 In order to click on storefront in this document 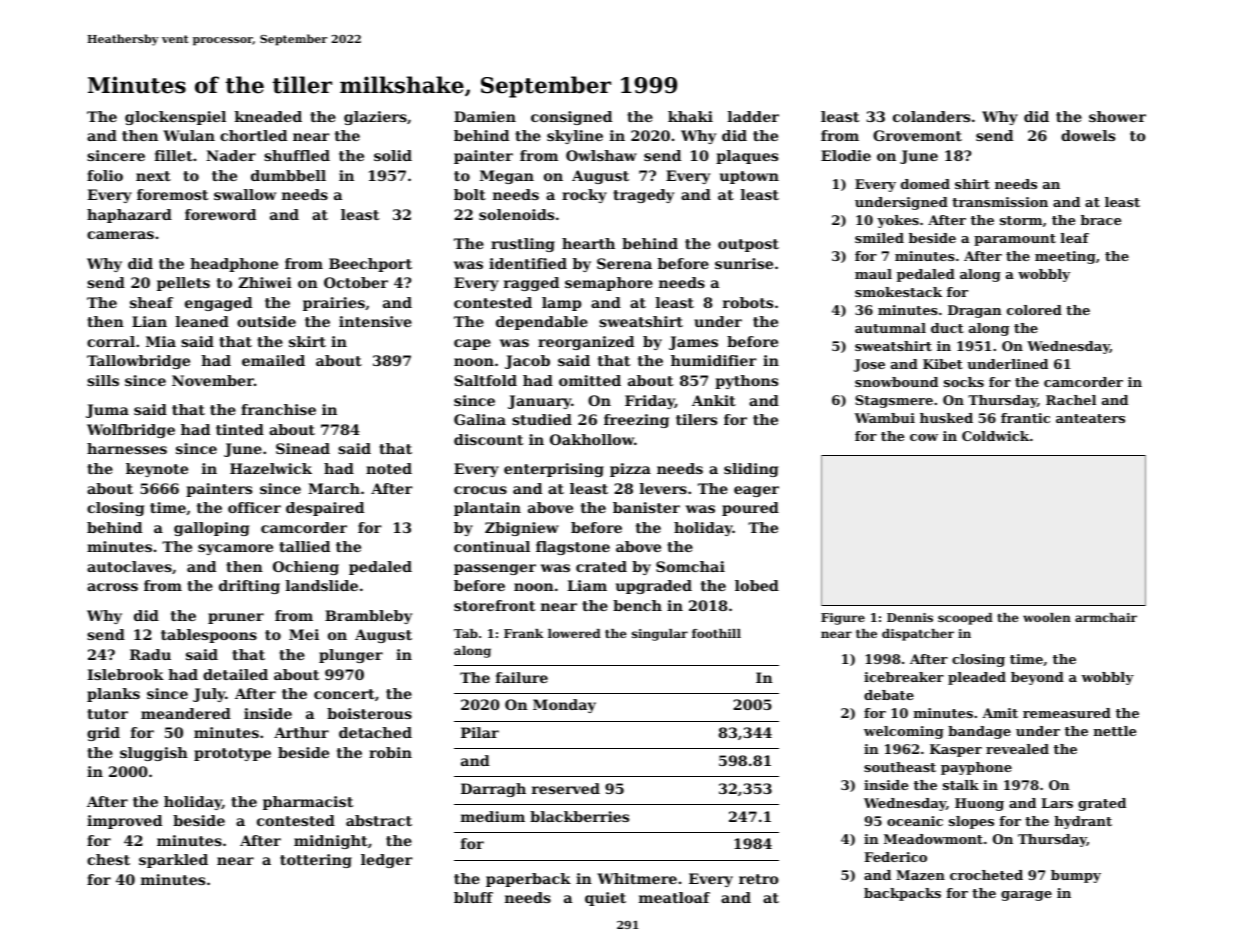, I will do `click(494, 605)`.
